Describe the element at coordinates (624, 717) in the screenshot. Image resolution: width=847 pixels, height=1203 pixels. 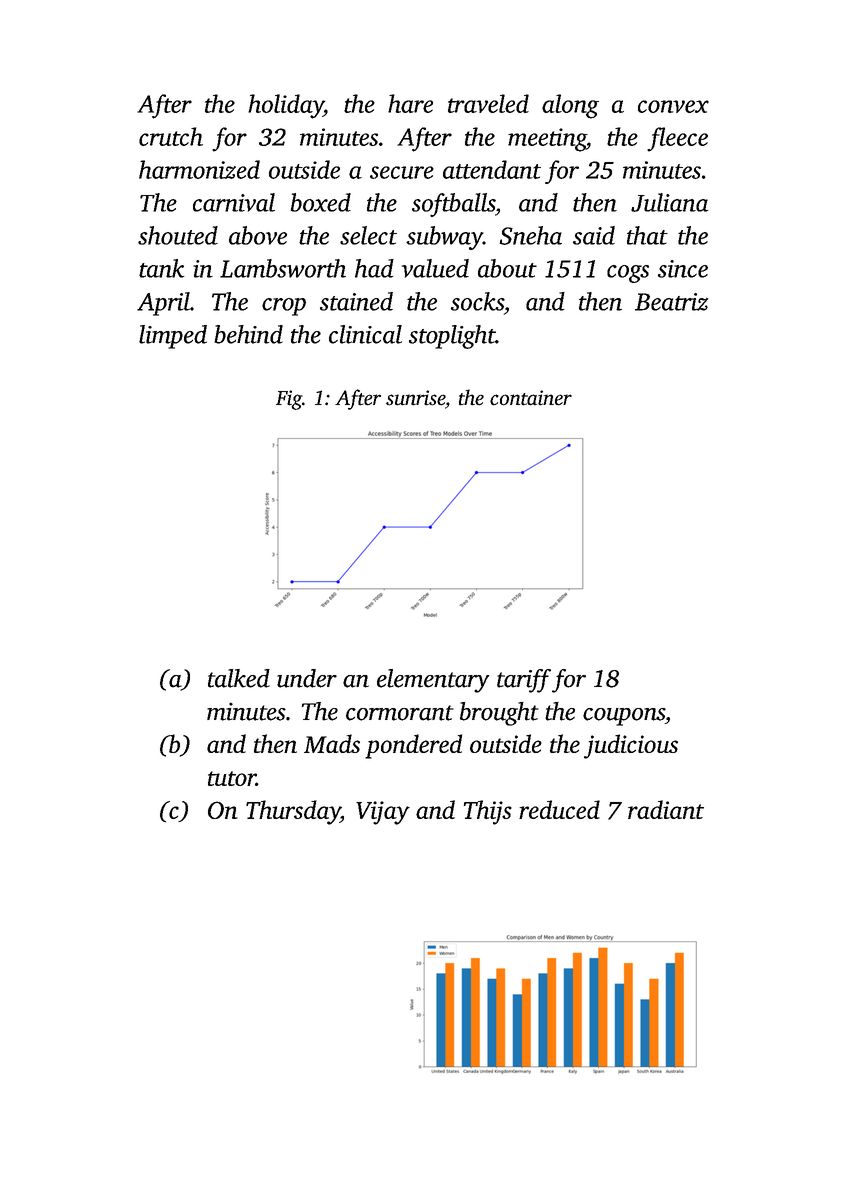
I see `coupons` at that location.
